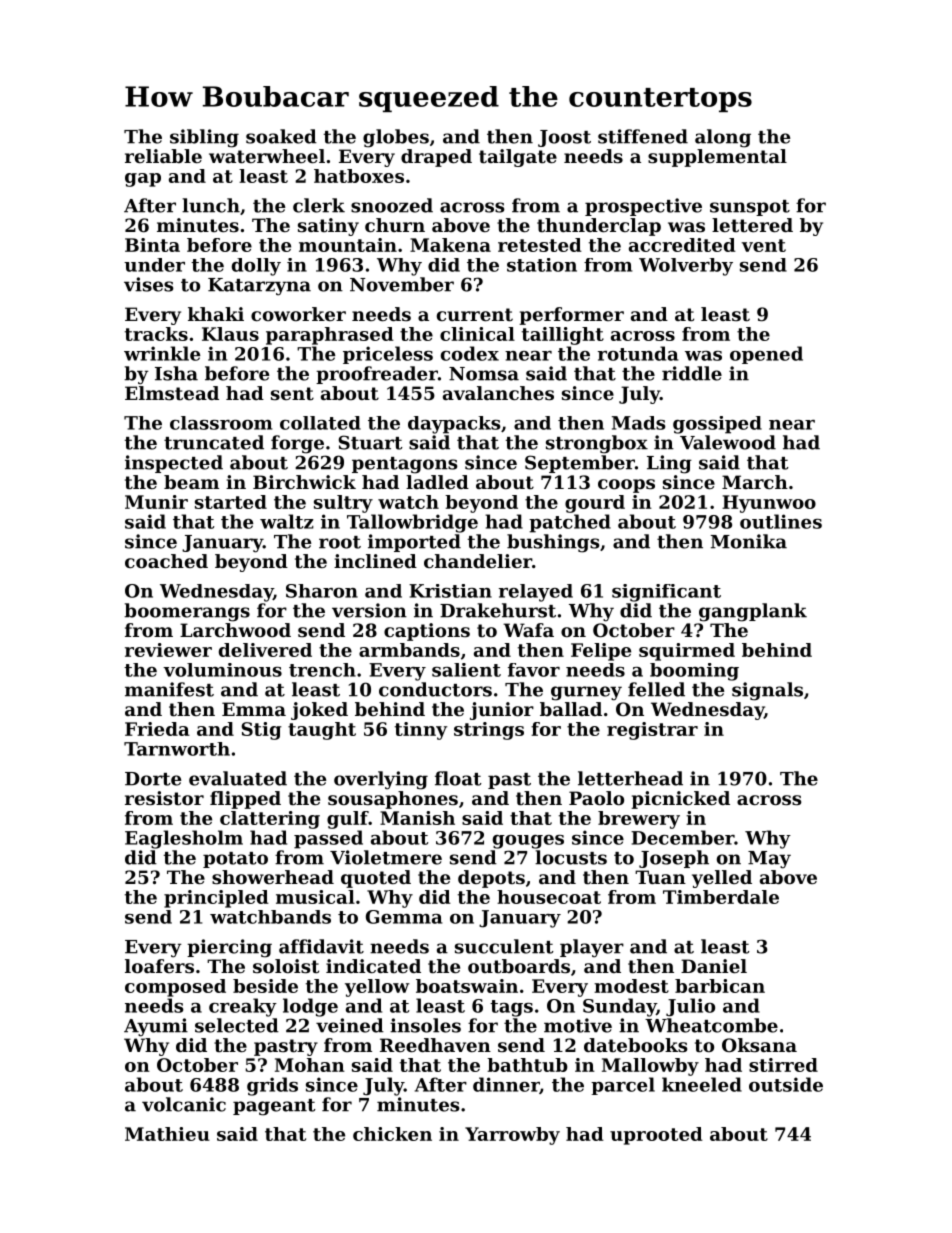  What do you see at coordinates (753, 612) in the document?
I see `gangplank` at bounding box center [753, 612].
